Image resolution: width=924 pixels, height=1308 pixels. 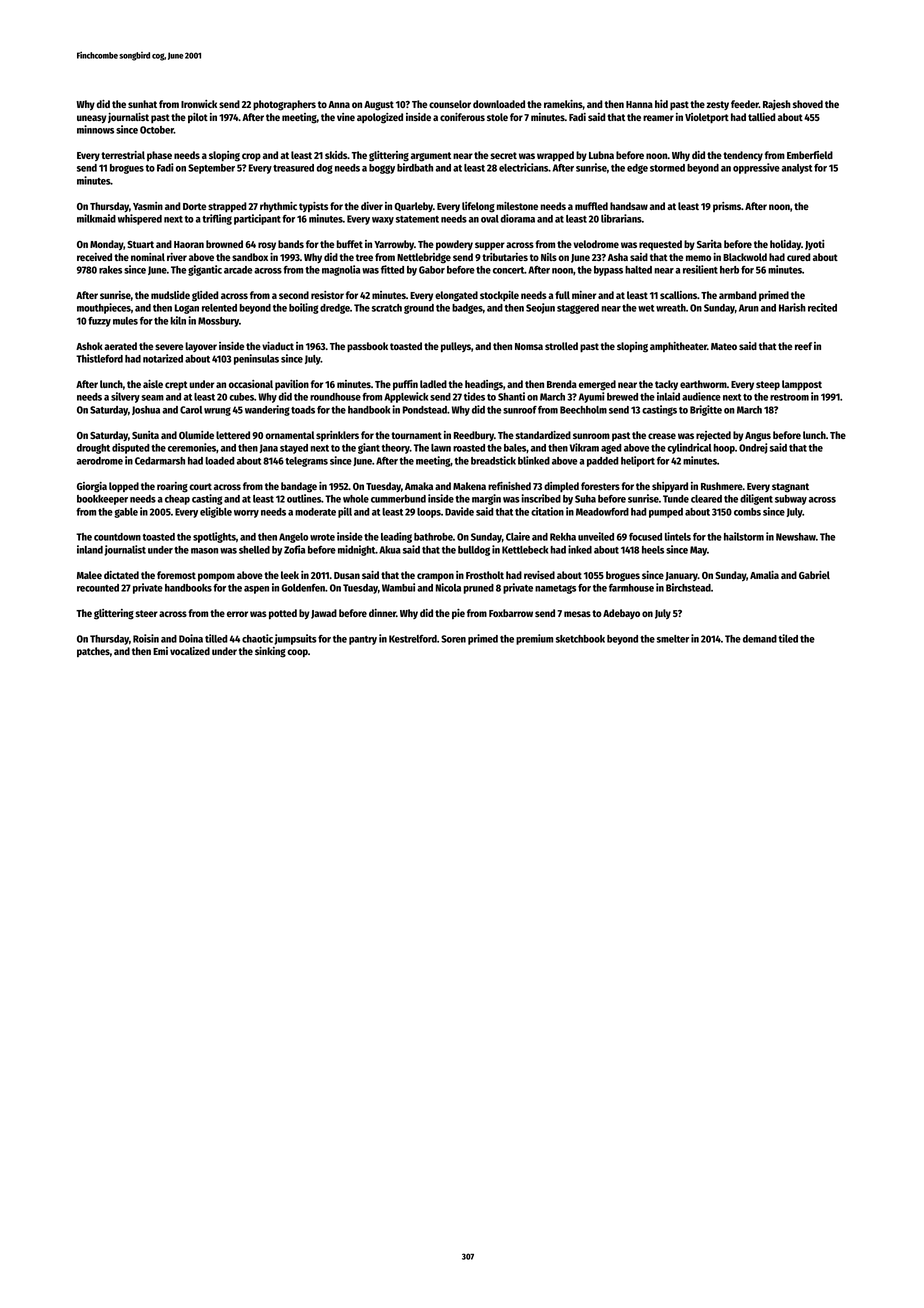 I want to click on Emberfield, so click(x=810, y=155).
